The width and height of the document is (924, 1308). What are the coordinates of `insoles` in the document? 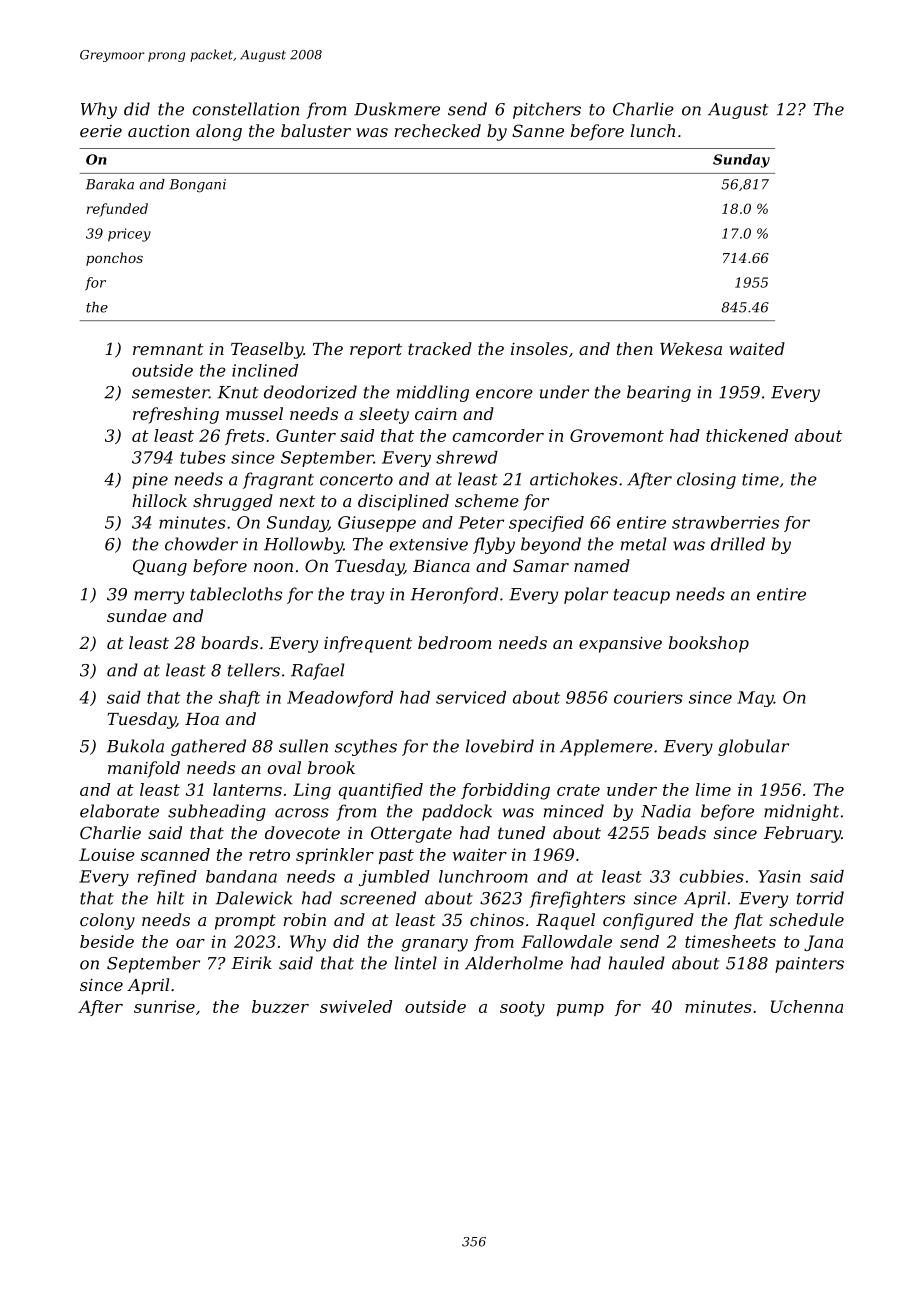 It's located at (539, 348).
